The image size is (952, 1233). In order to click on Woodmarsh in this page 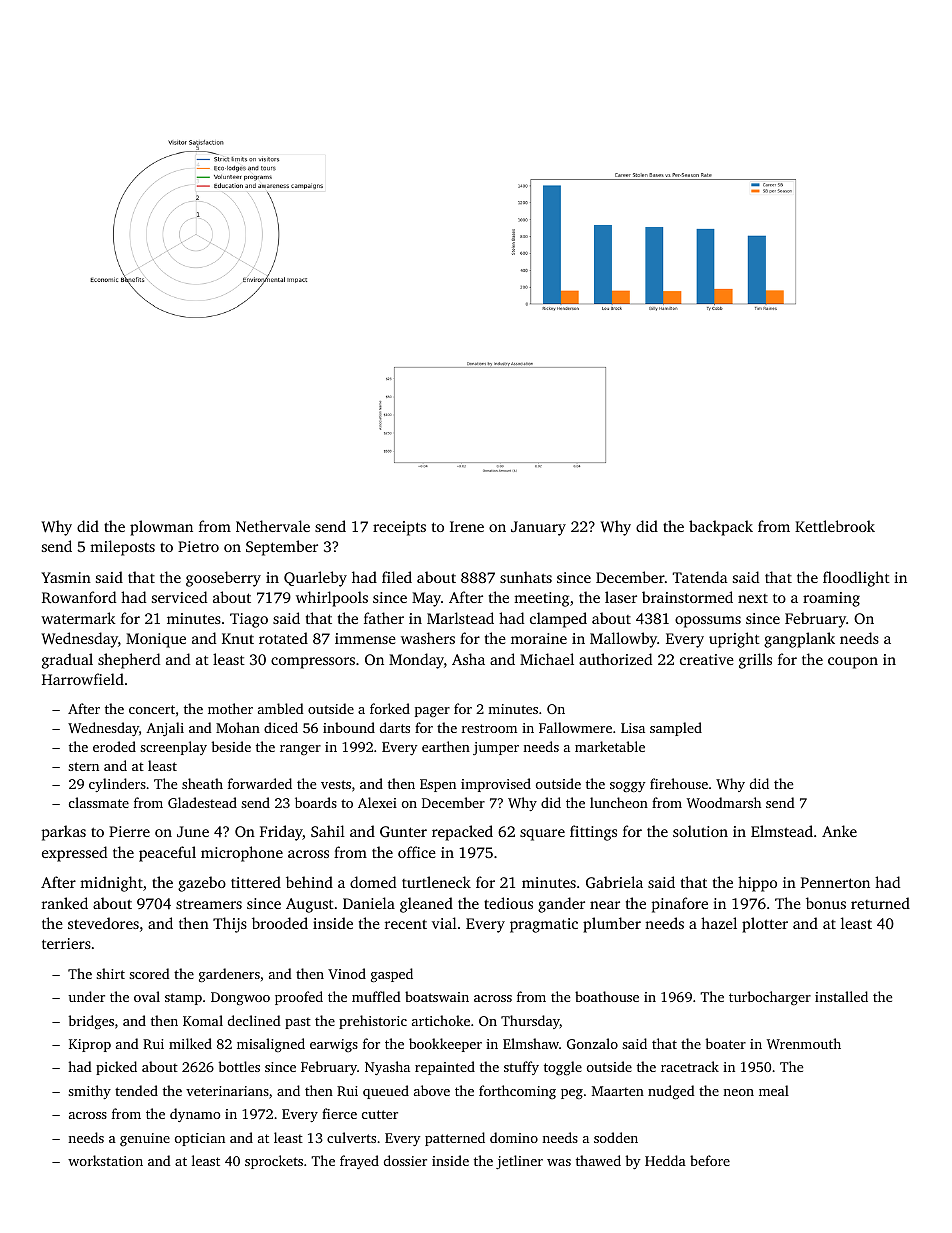, I will do `click(724, 802)`.
